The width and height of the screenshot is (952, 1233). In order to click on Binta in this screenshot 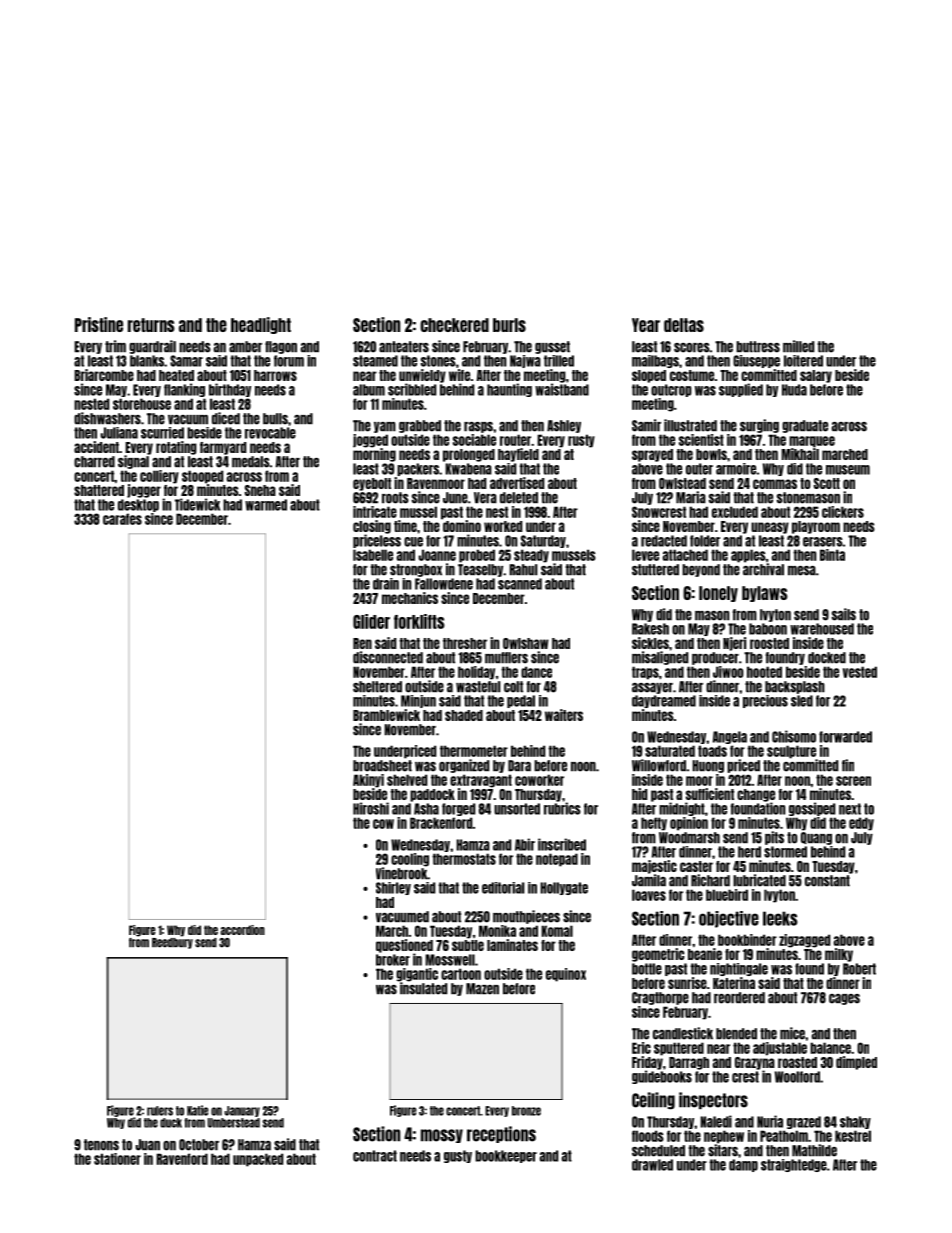, I will do `click(832, 555)`.
